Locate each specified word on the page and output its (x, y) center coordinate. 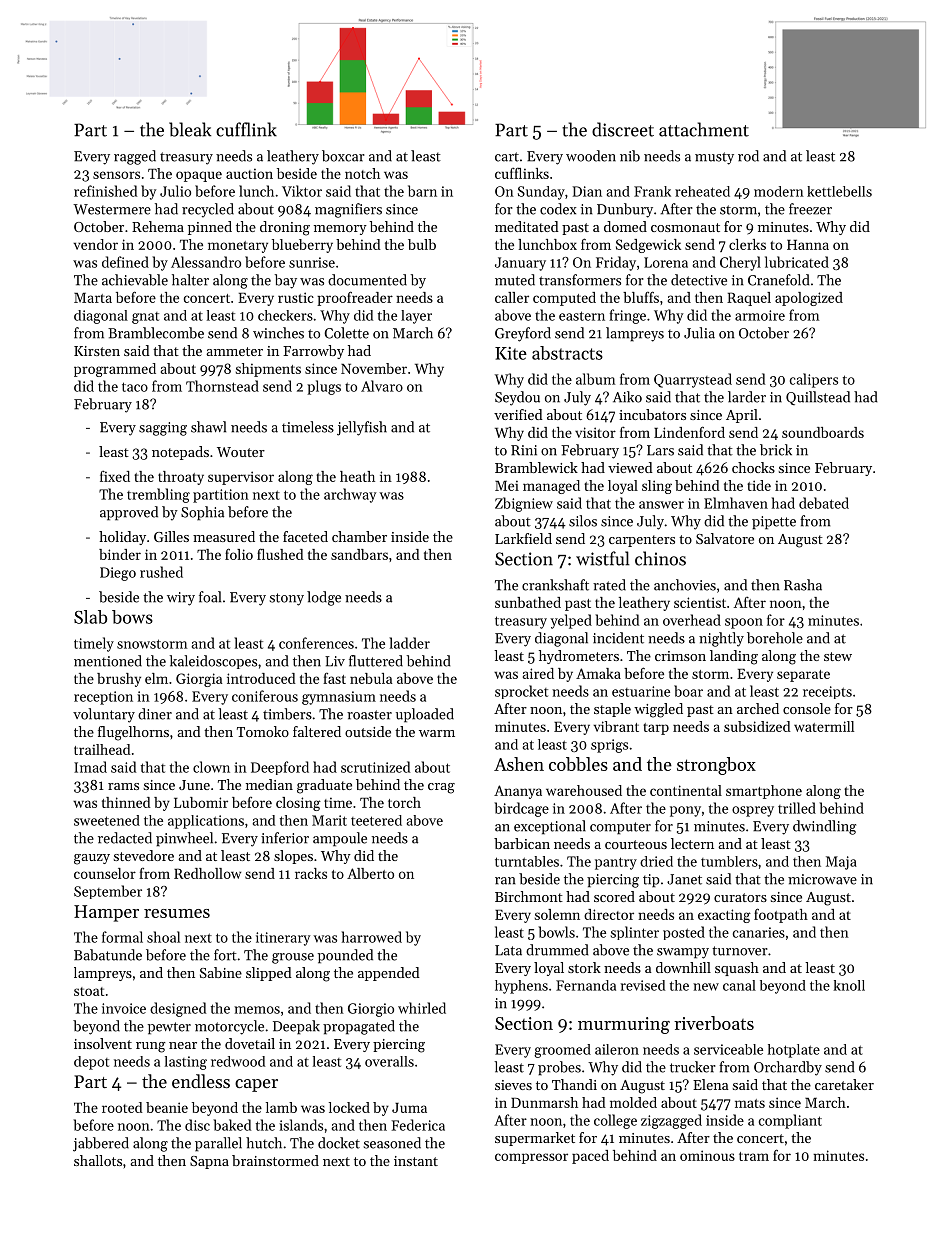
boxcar (343, 156)
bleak (190, 129)
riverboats (714, 1023)
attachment (704, 129)
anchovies (685, 585)
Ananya (518, 792)
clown (211, 767)
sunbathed (528, 602)
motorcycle (229, 1027)
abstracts (567, 353)
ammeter (234, 351)
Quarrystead (693, 380)
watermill (824, 726)
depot (91, 1063)
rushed (161, 572)
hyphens (521, 987)
